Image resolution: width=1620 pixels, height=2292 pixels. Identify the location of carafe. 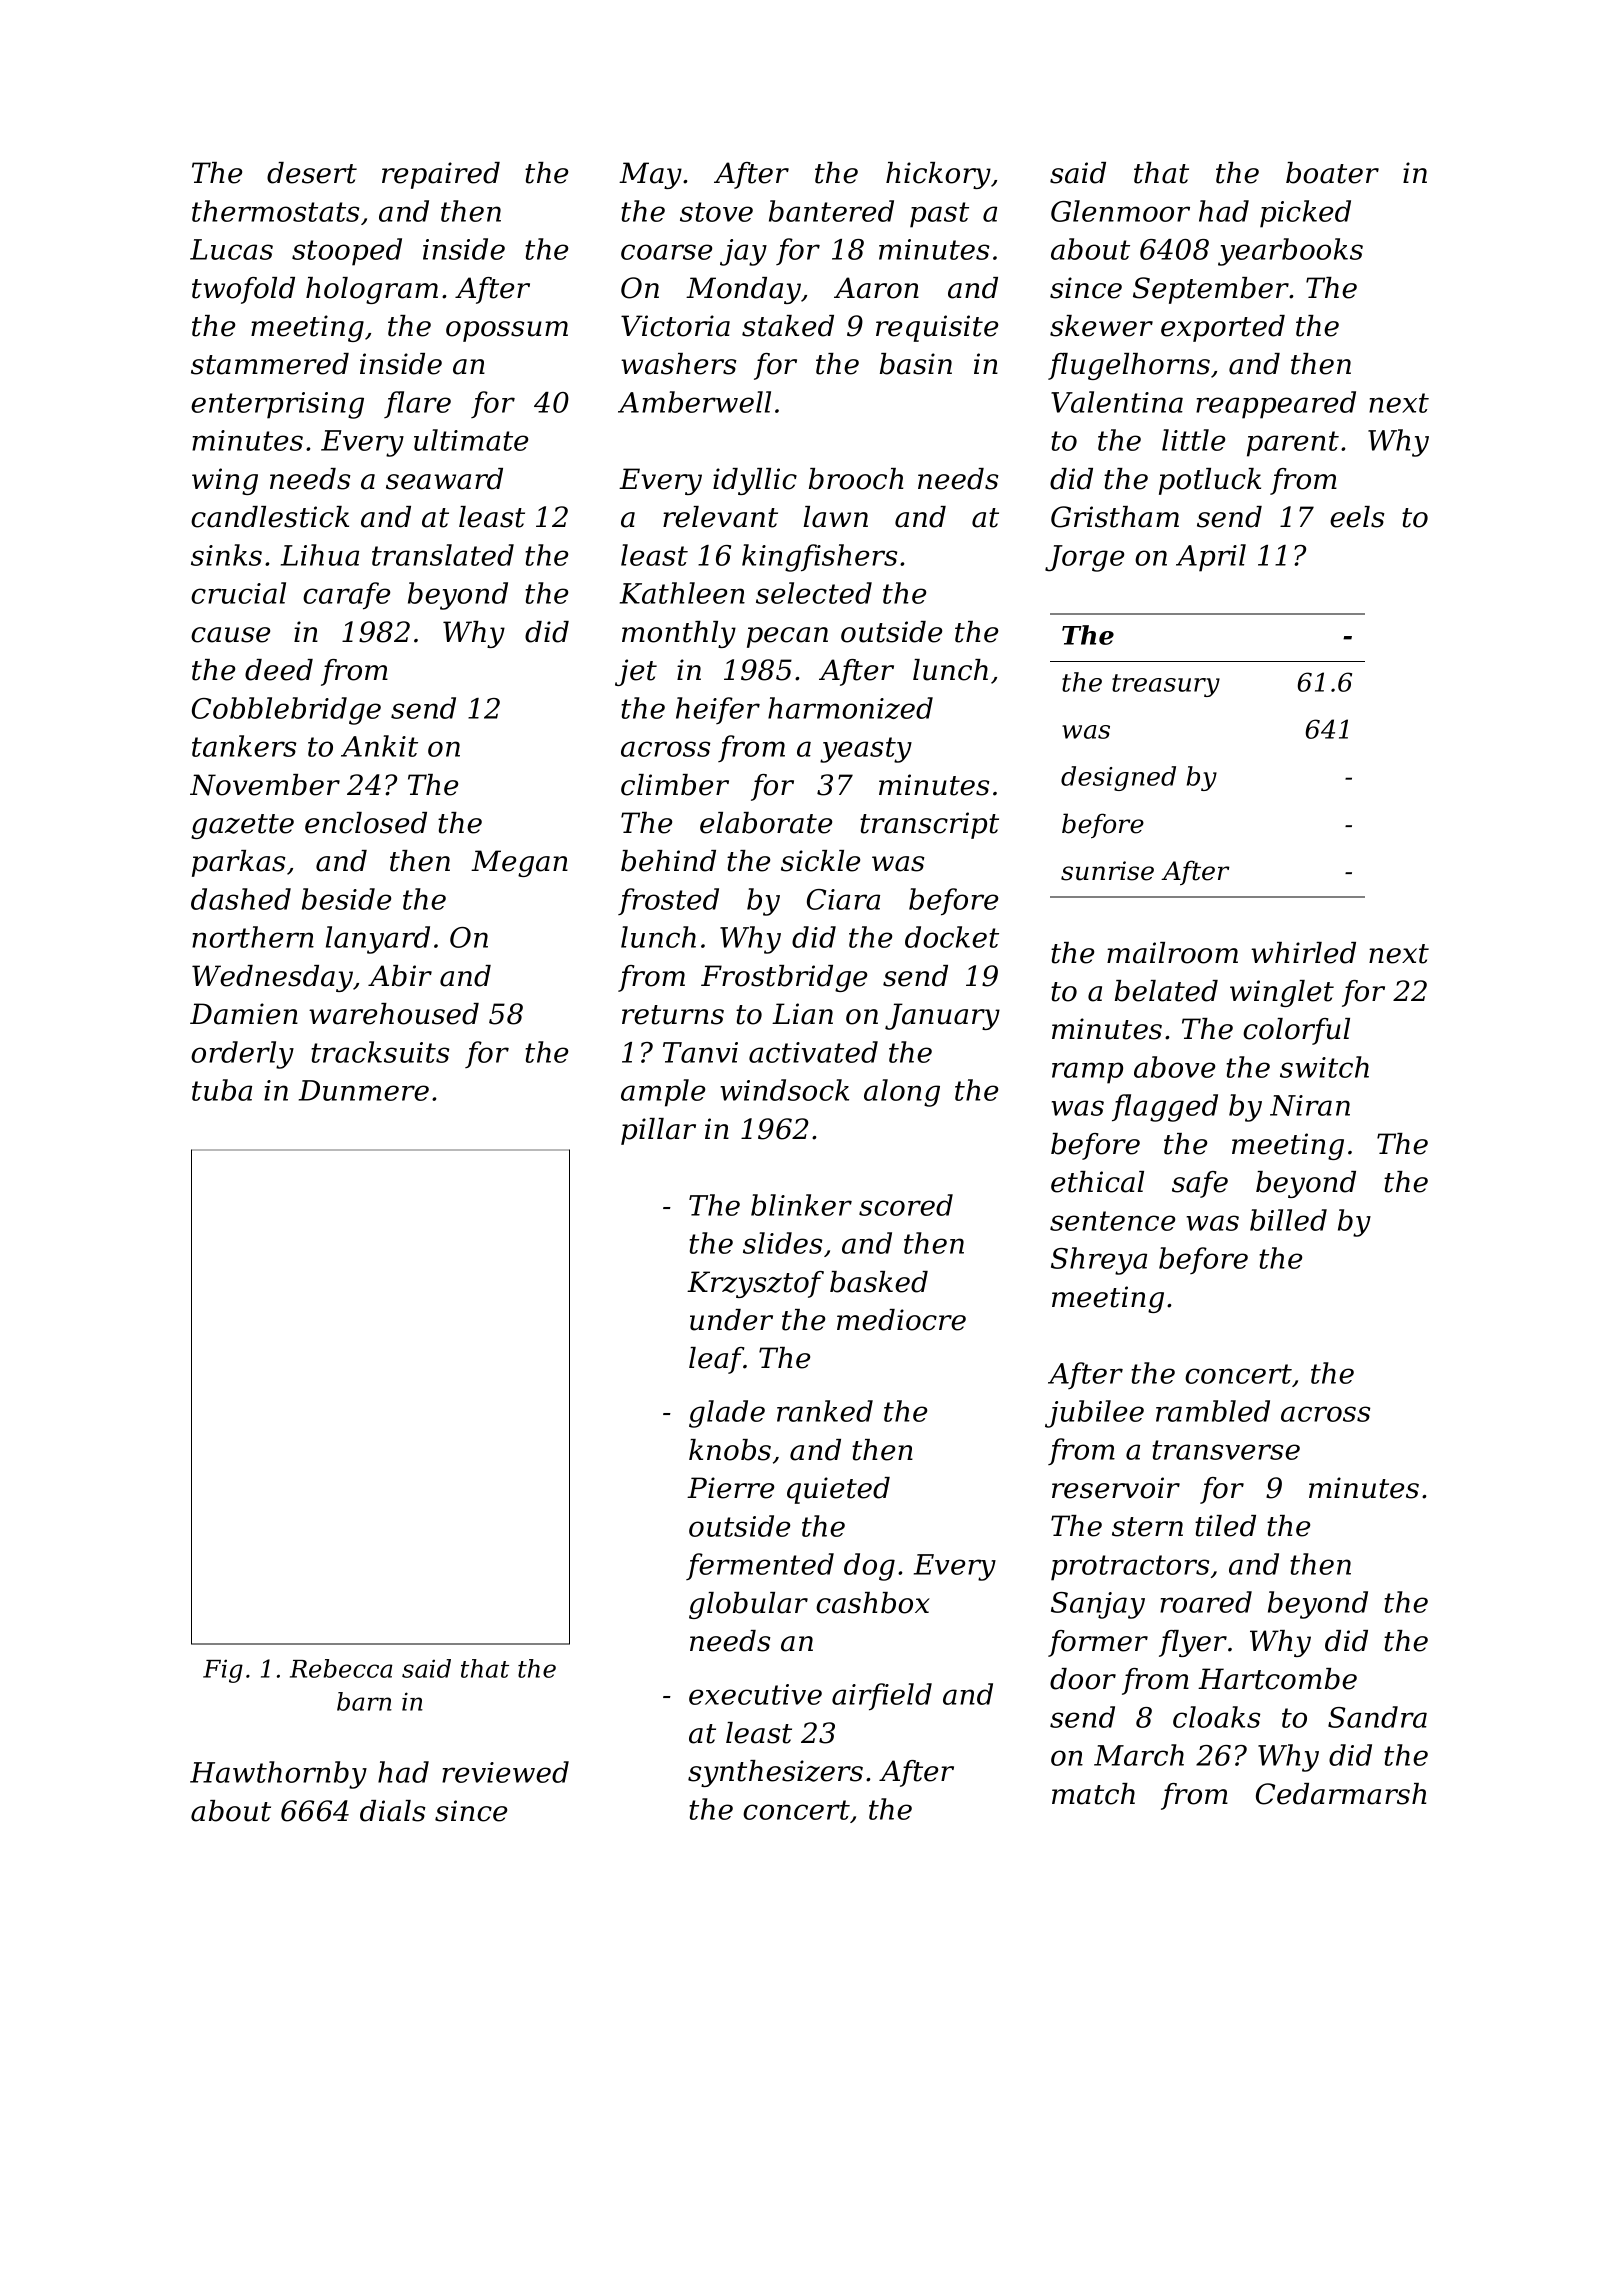
(346, 596).
